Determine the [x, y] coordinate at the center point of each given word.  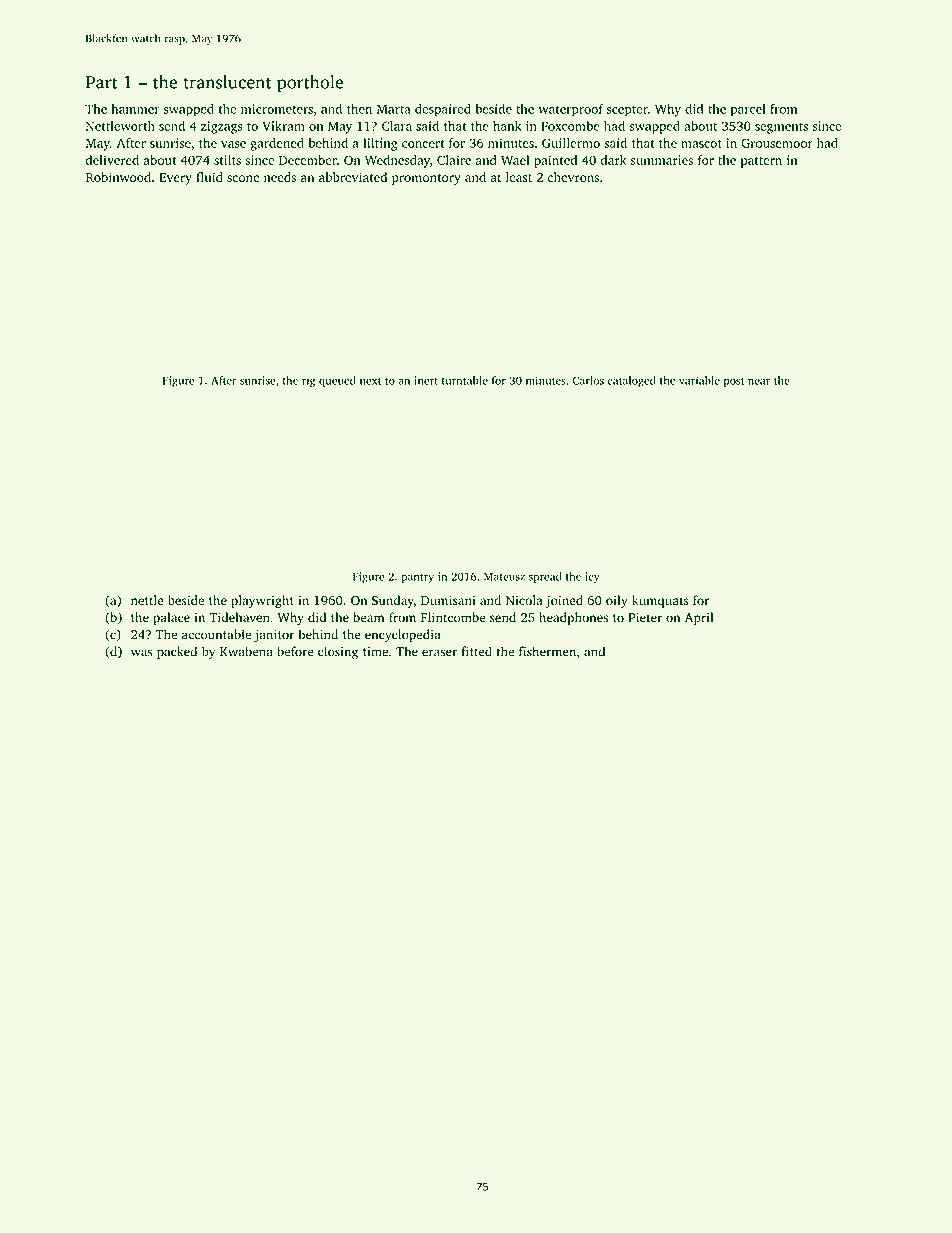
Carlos [588, 380]
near [759, 381]
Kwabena [246, 651]
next [370, 381]
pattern [761, 162]
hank [507, 126]
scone [243, 178]
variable [699, 380]
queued [337, 381]
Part [102, 82]
